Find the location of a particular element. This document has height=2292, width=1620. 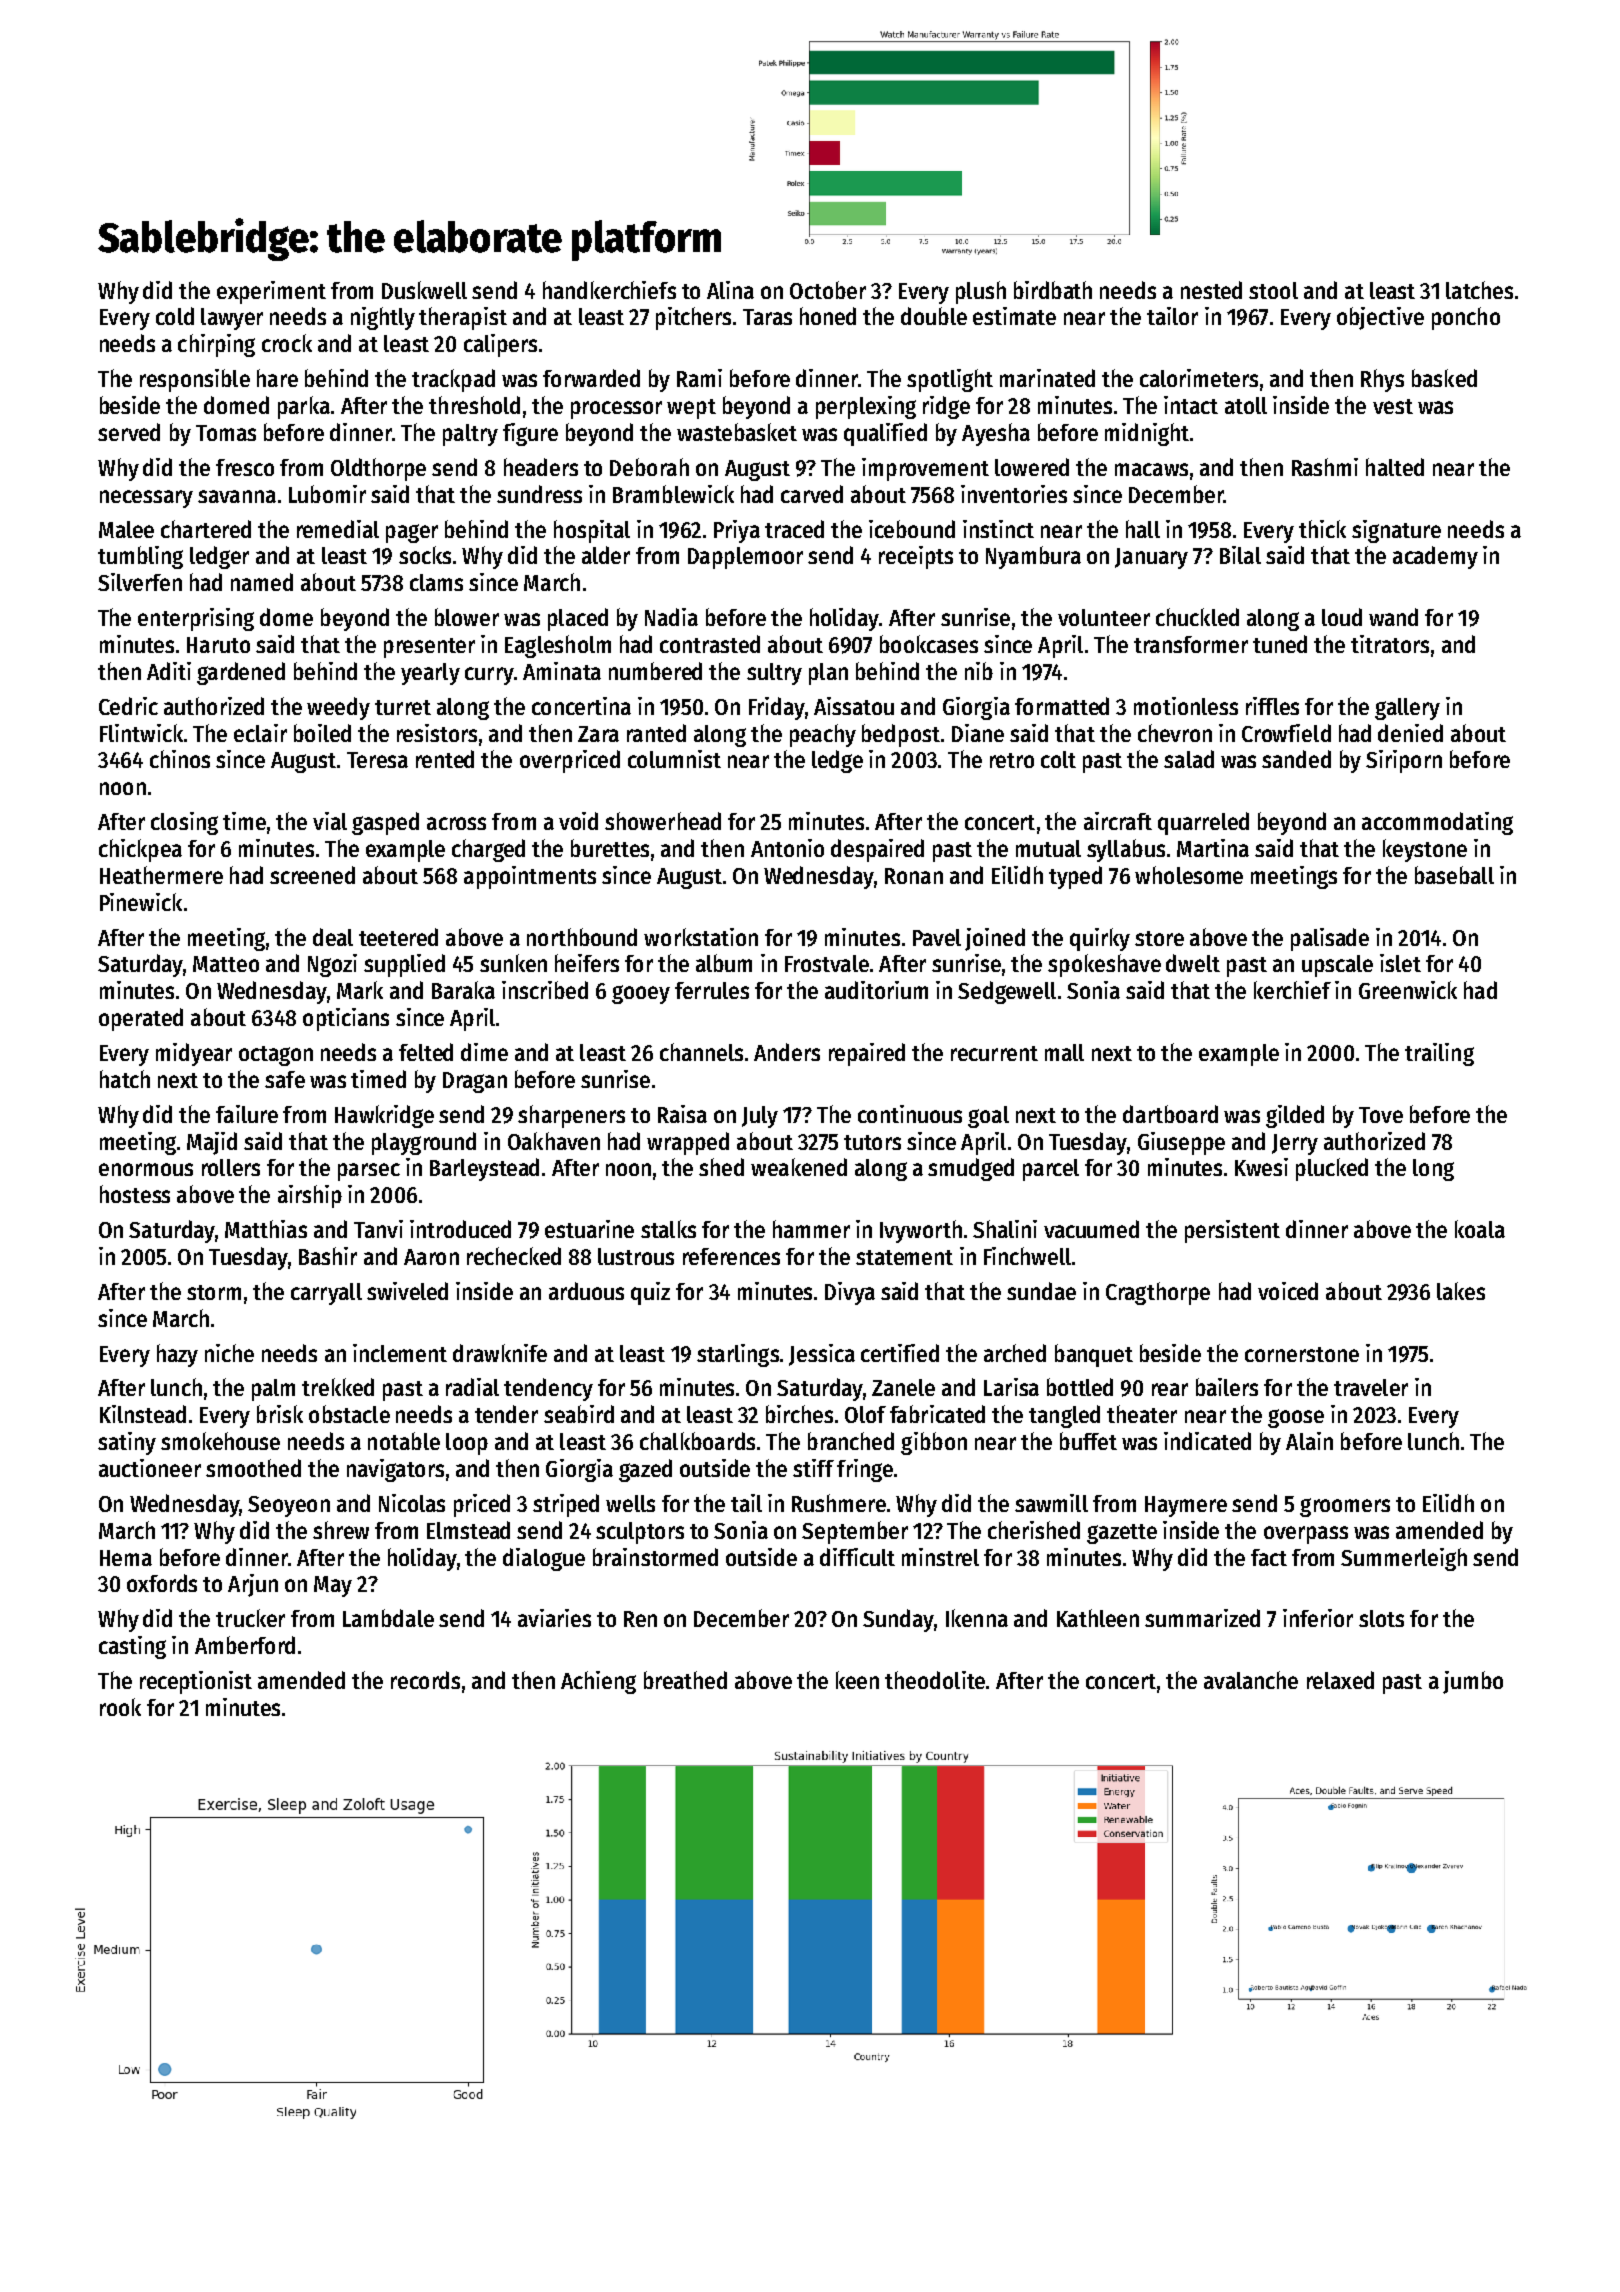

Greenwick is located at coordinates (1408, 990).
